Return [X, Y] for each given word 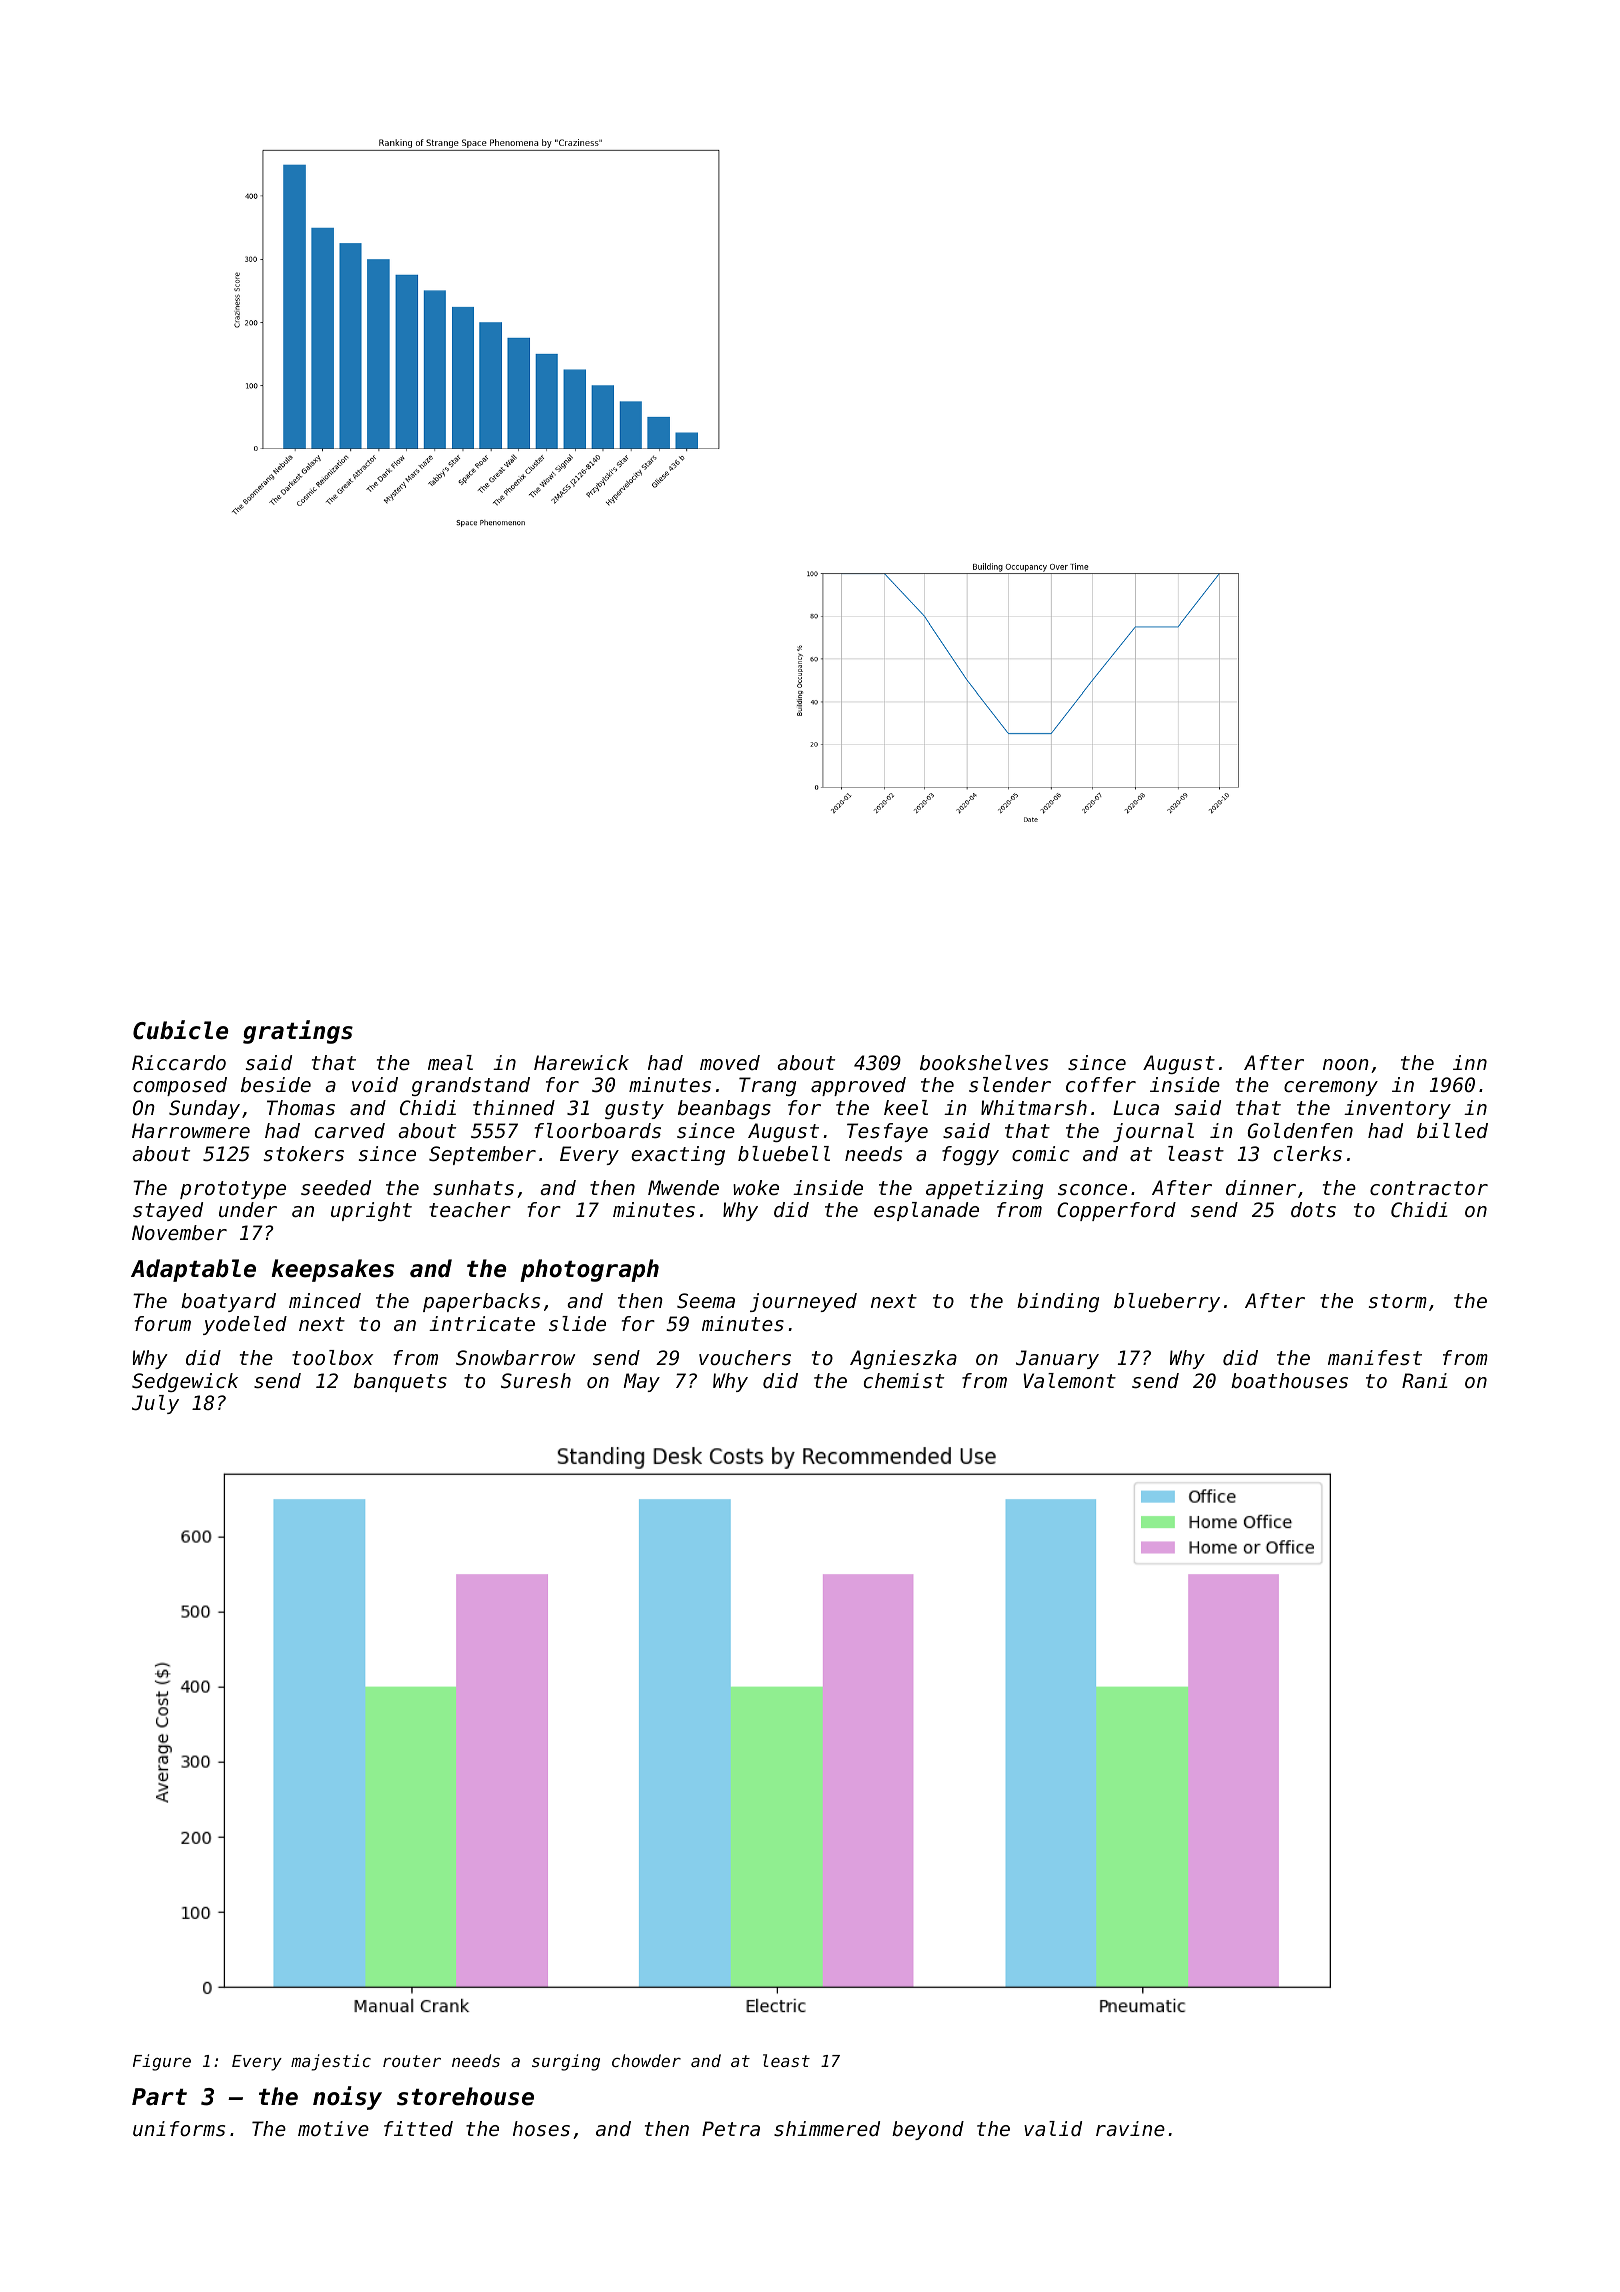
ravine [1130, 2129]
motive [333, 2129]
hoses [541, 2129]
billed [1452, 1131]
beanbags [724, 1109]
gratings [298, 1032]
